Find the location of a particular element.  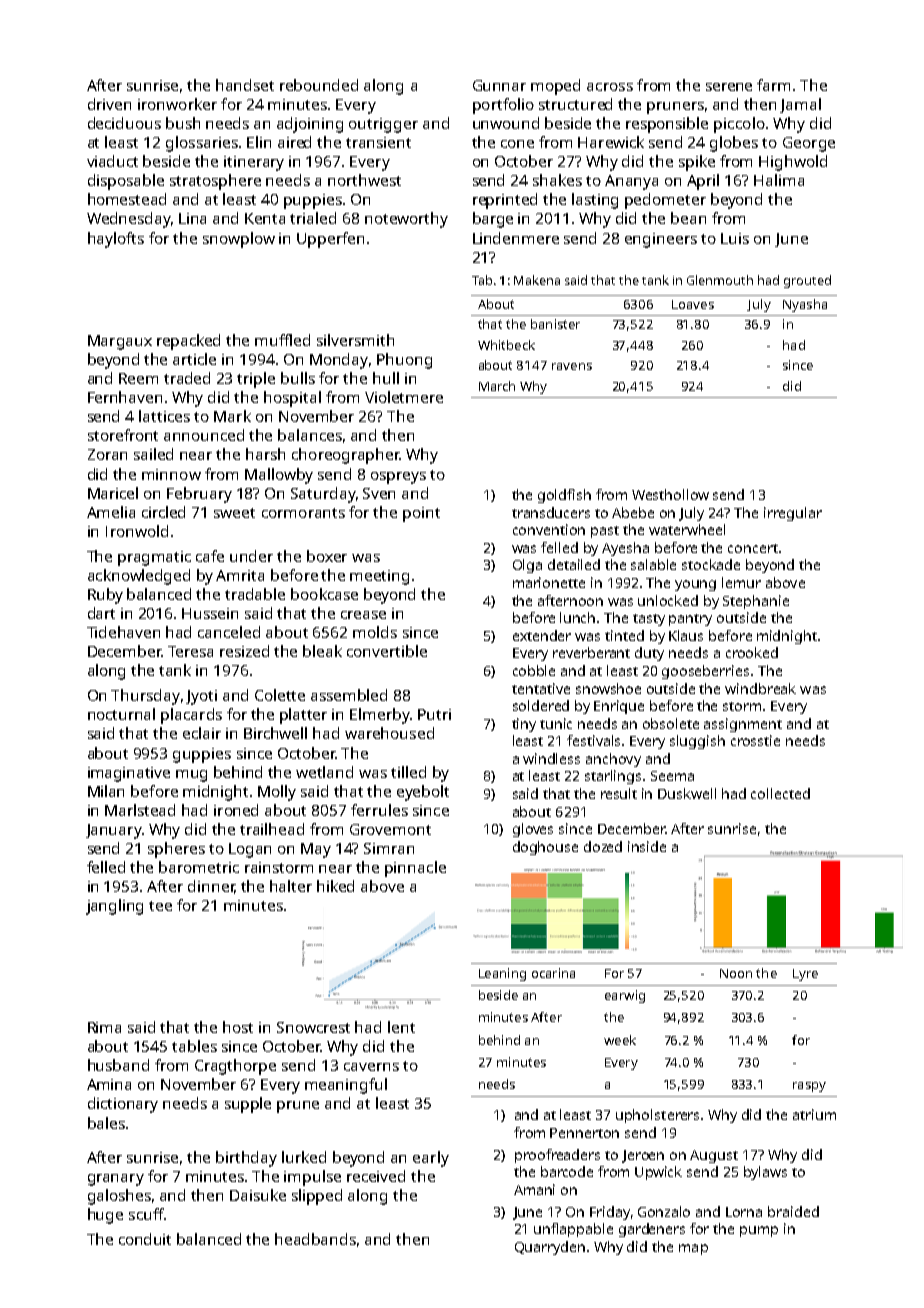

Loaves is located at coordinates (693, 304).
